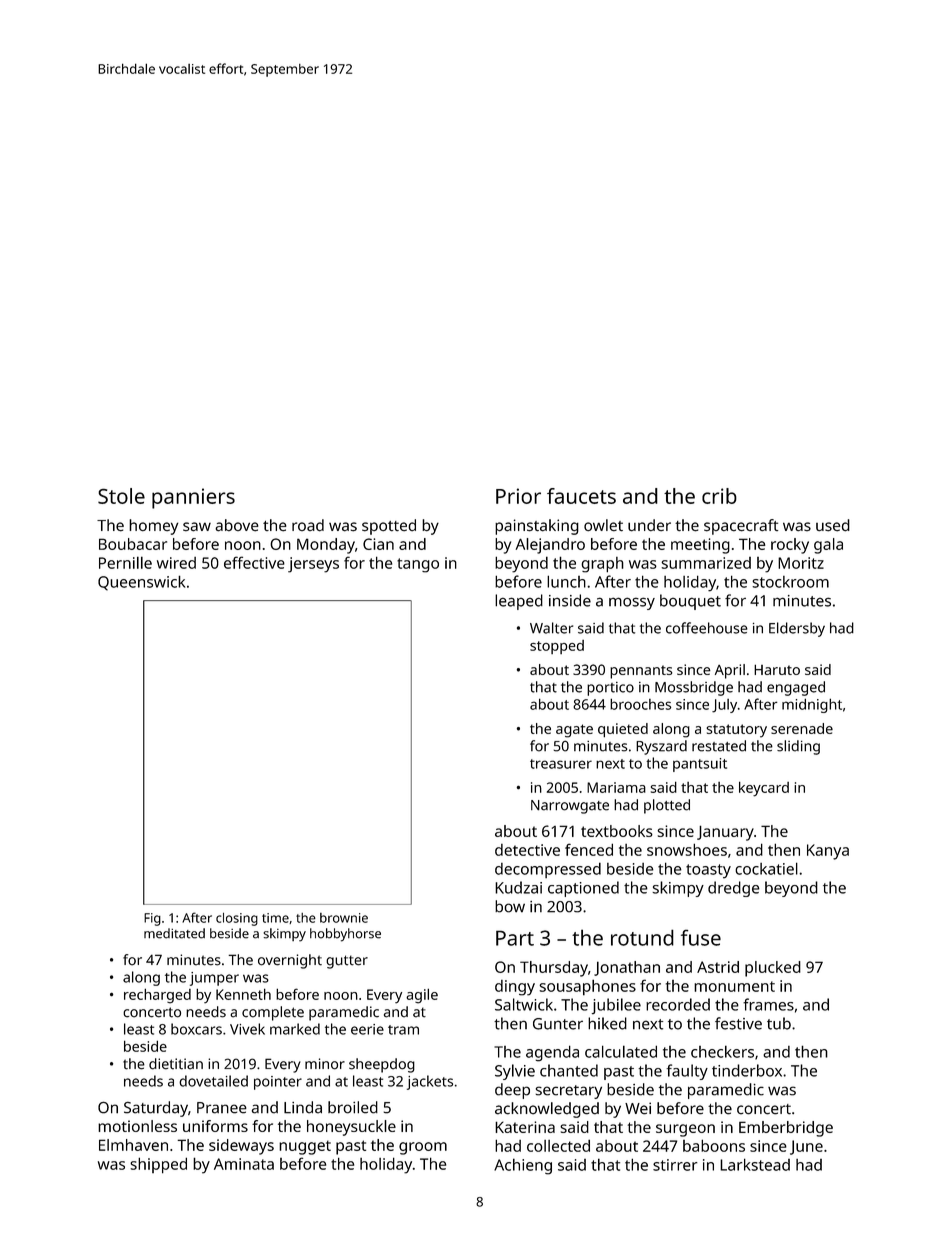  I want to click on Alejandro, so click(550, 546).
